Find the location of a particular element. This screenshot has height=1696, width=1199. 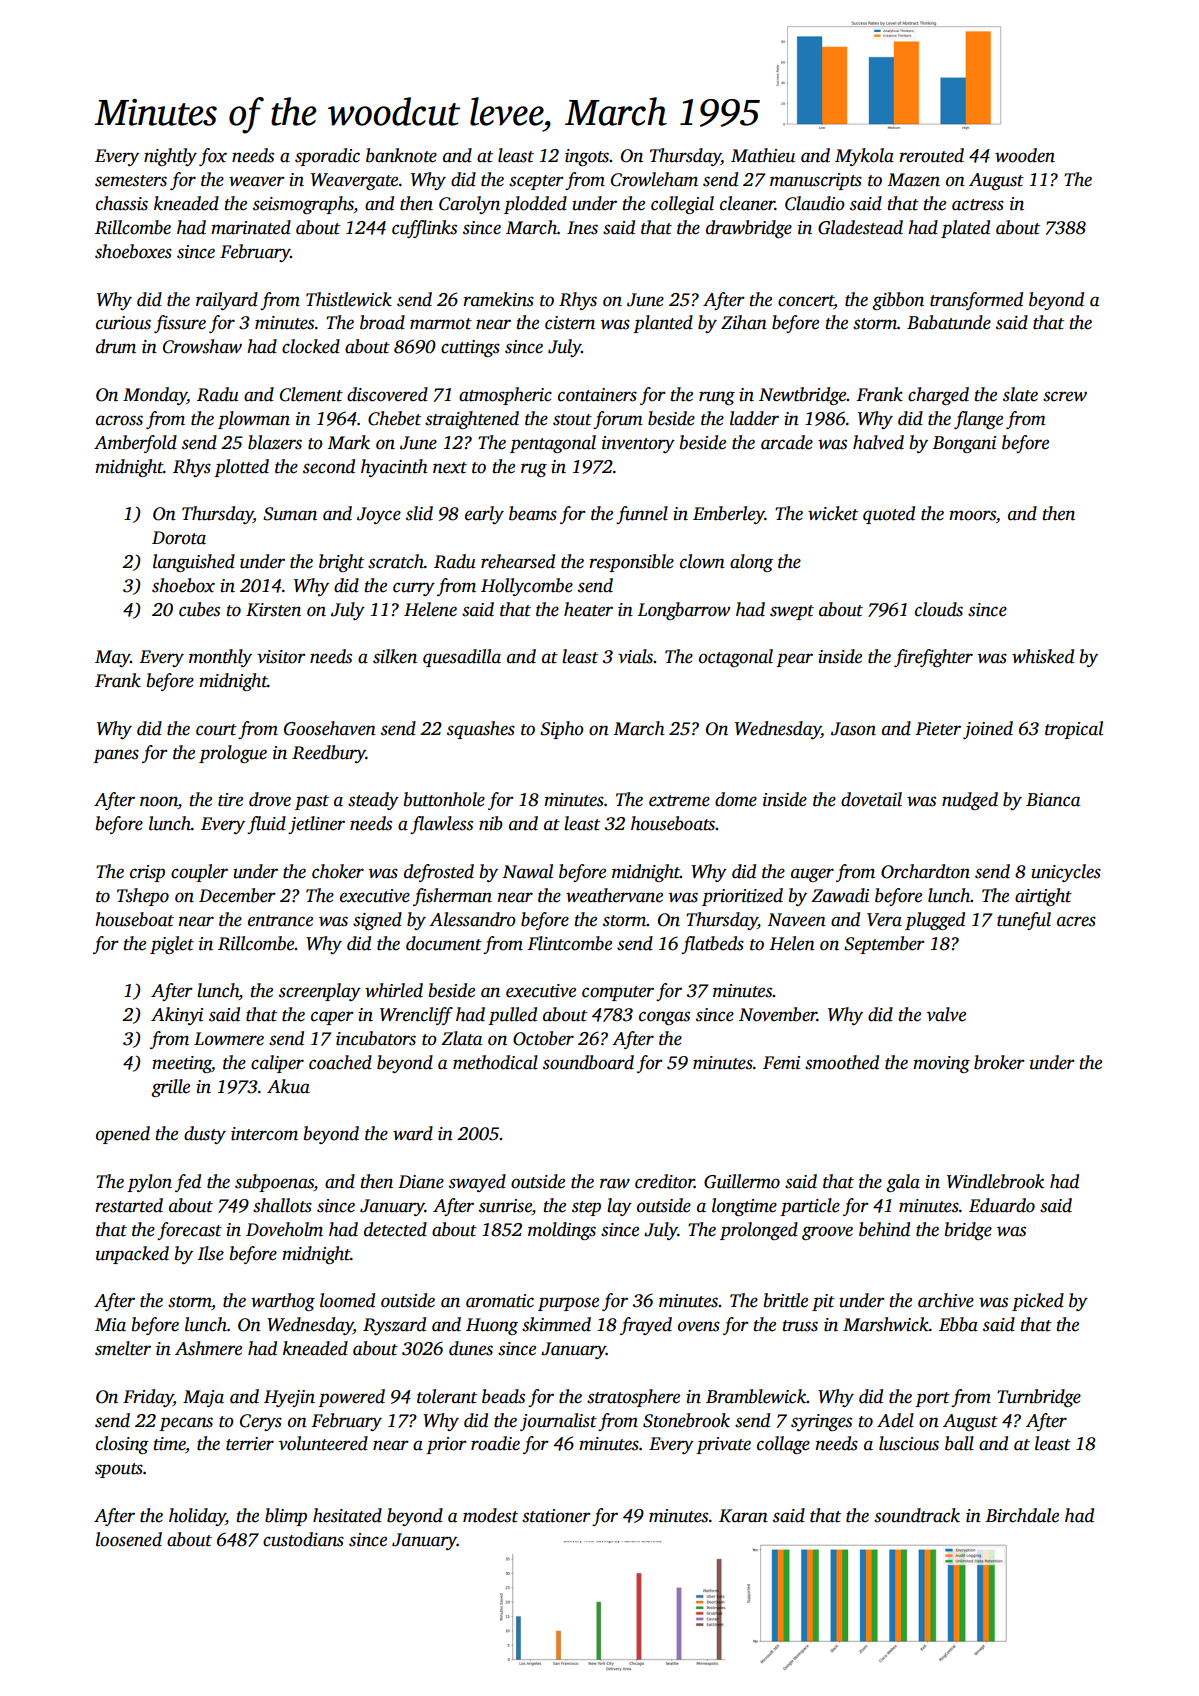

tuneful is located at coordinates (1024, 921).
